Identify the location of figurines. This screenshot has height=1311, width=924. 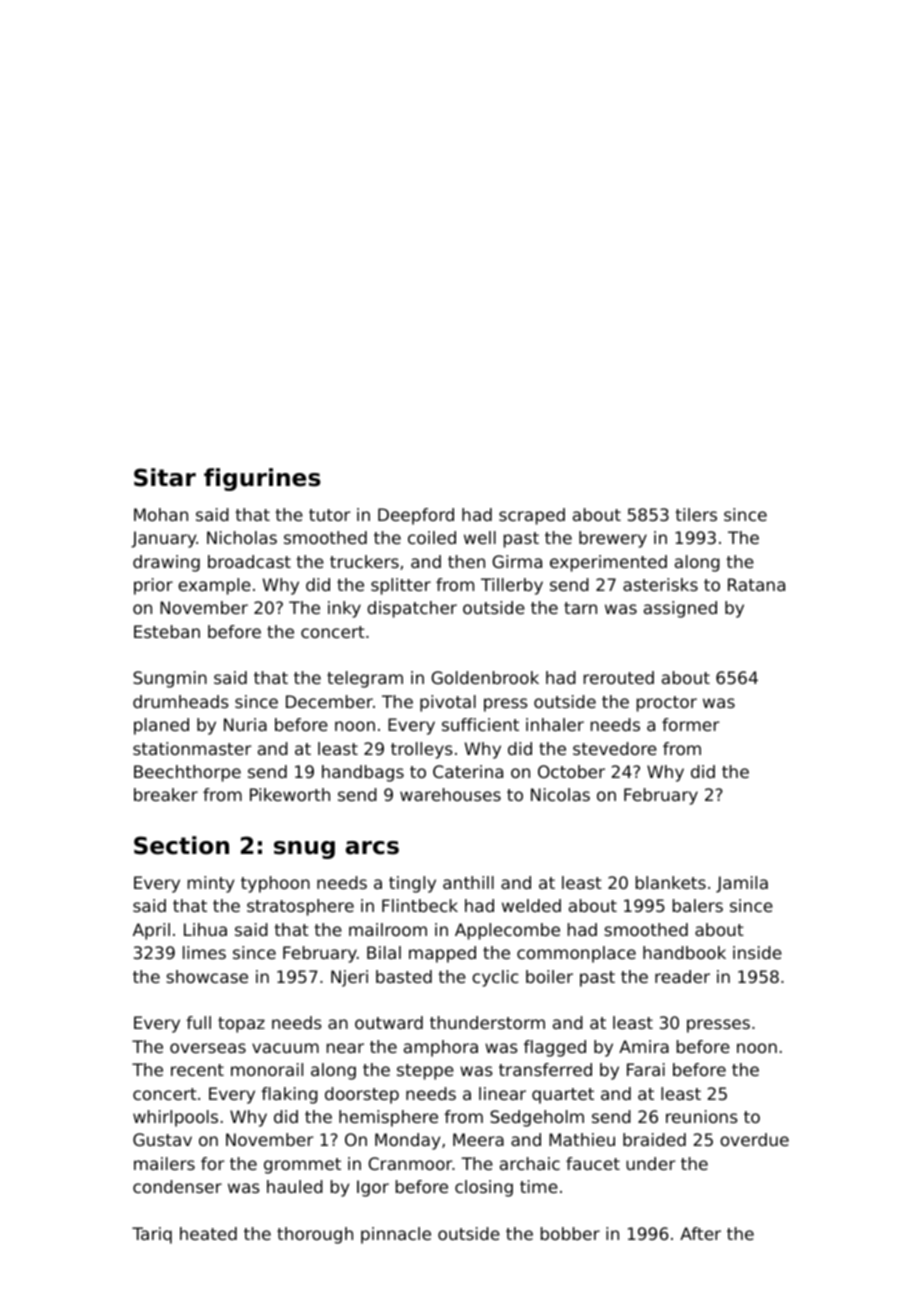
(262, 479).
